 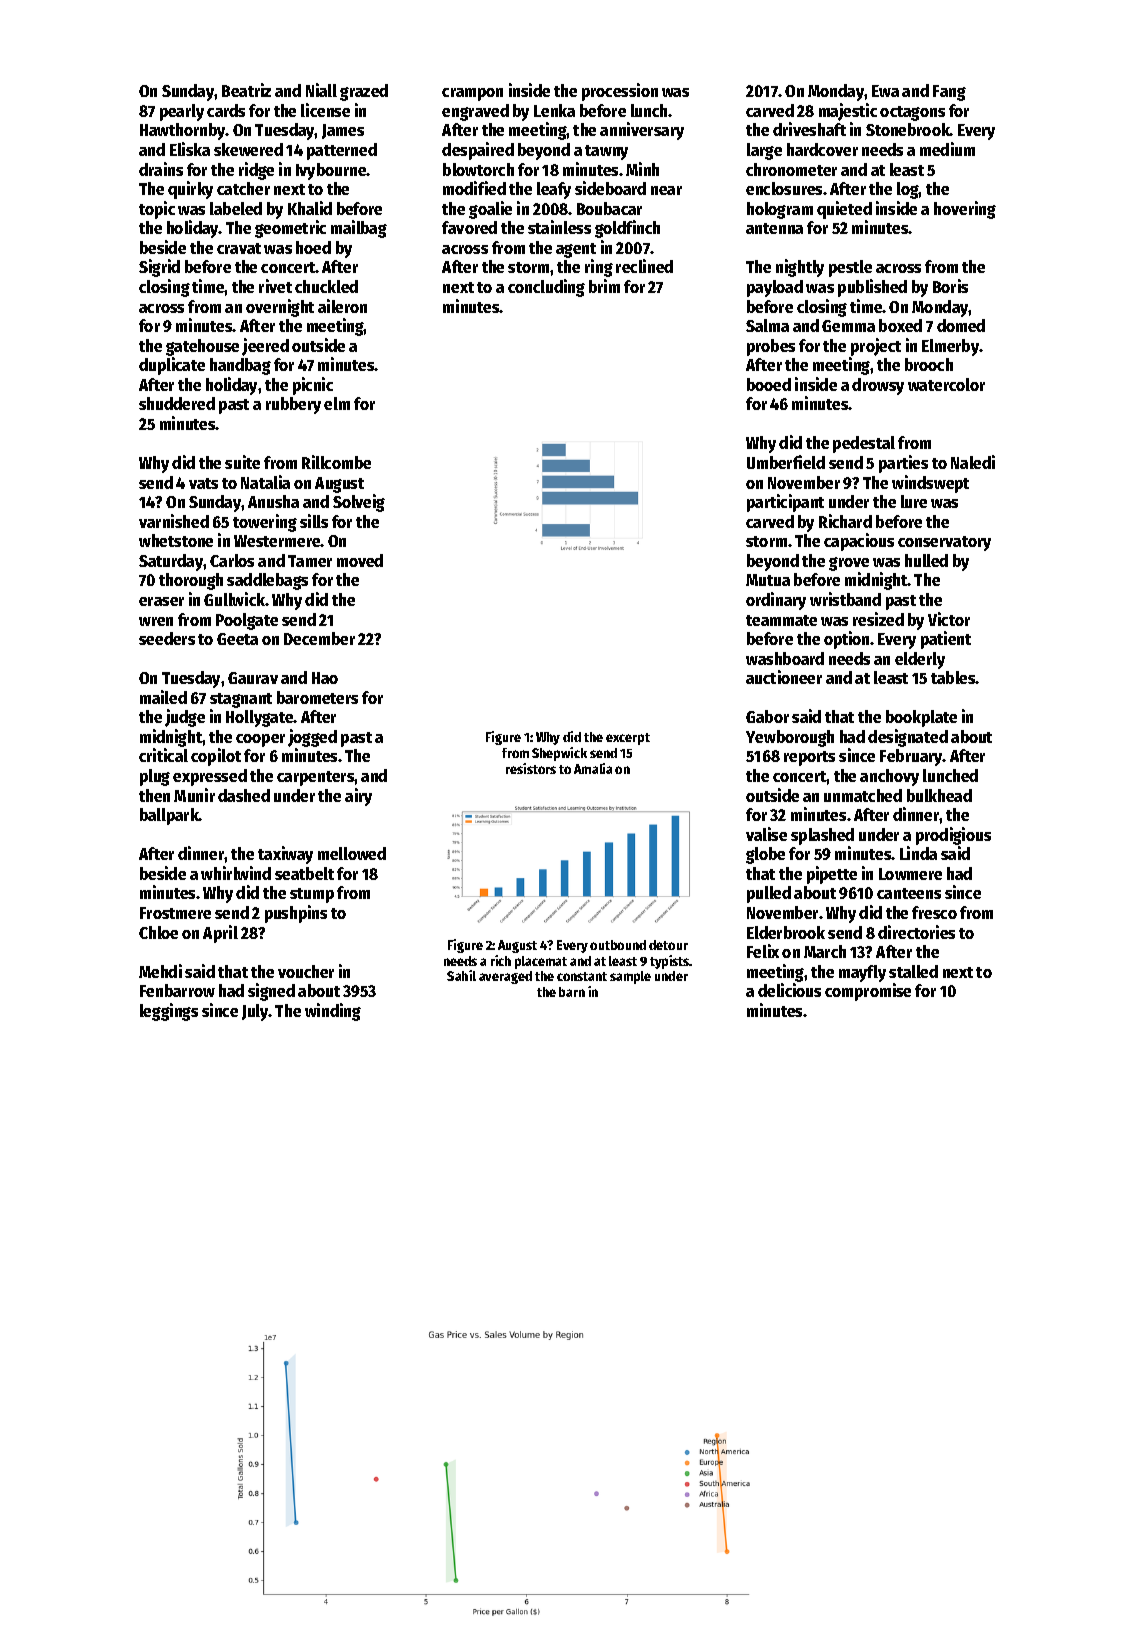 What do you see at coordinates (546, 288) in the screenshot?
I see `concluding` at bounding box center [546, 288].
